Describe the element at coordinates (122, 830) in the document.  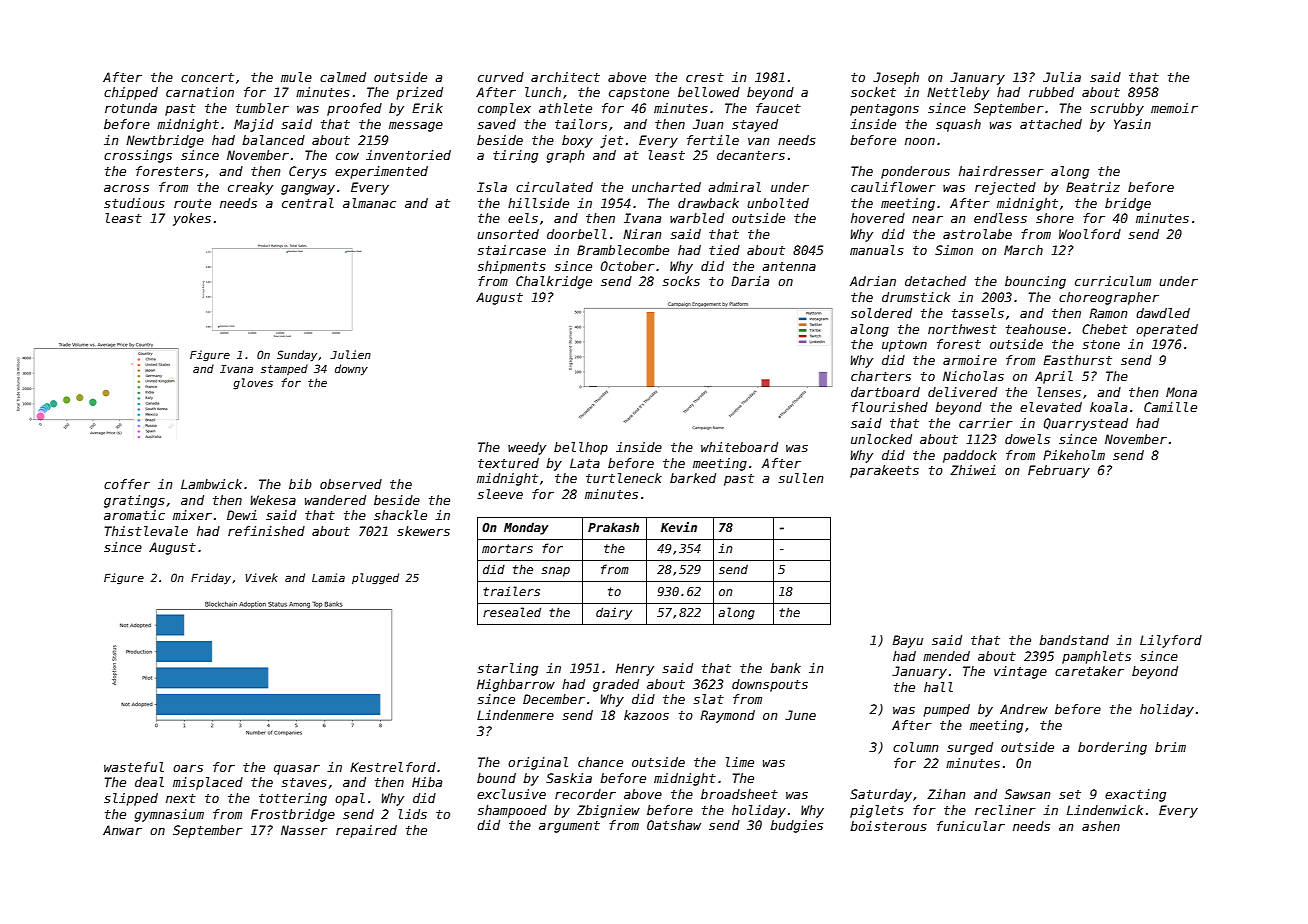
I see `Anwar` at that location.
